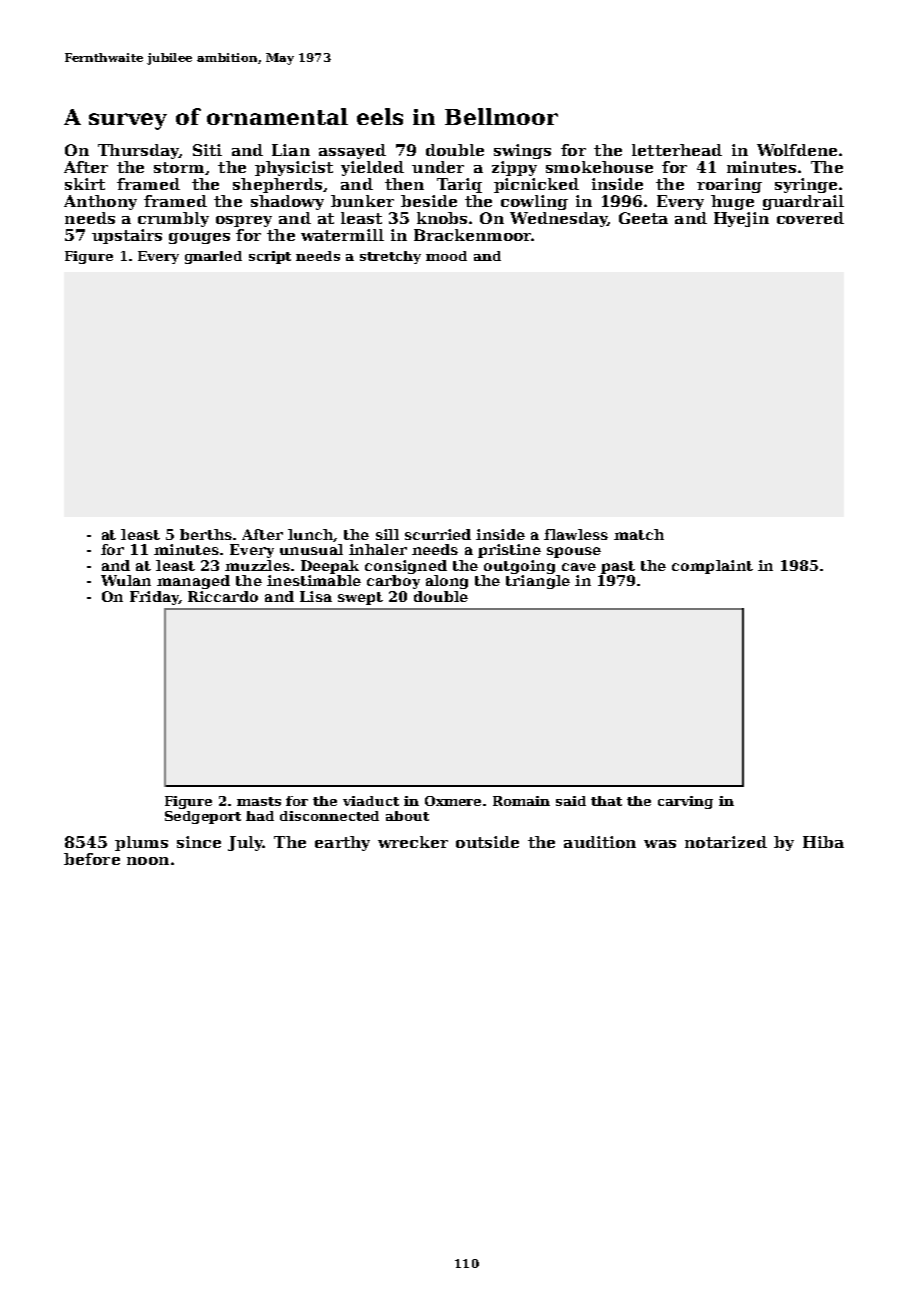  What do you see at coordinates (639, 534) in the screenshot?
I see `match` at bounding box center [639, 534].
